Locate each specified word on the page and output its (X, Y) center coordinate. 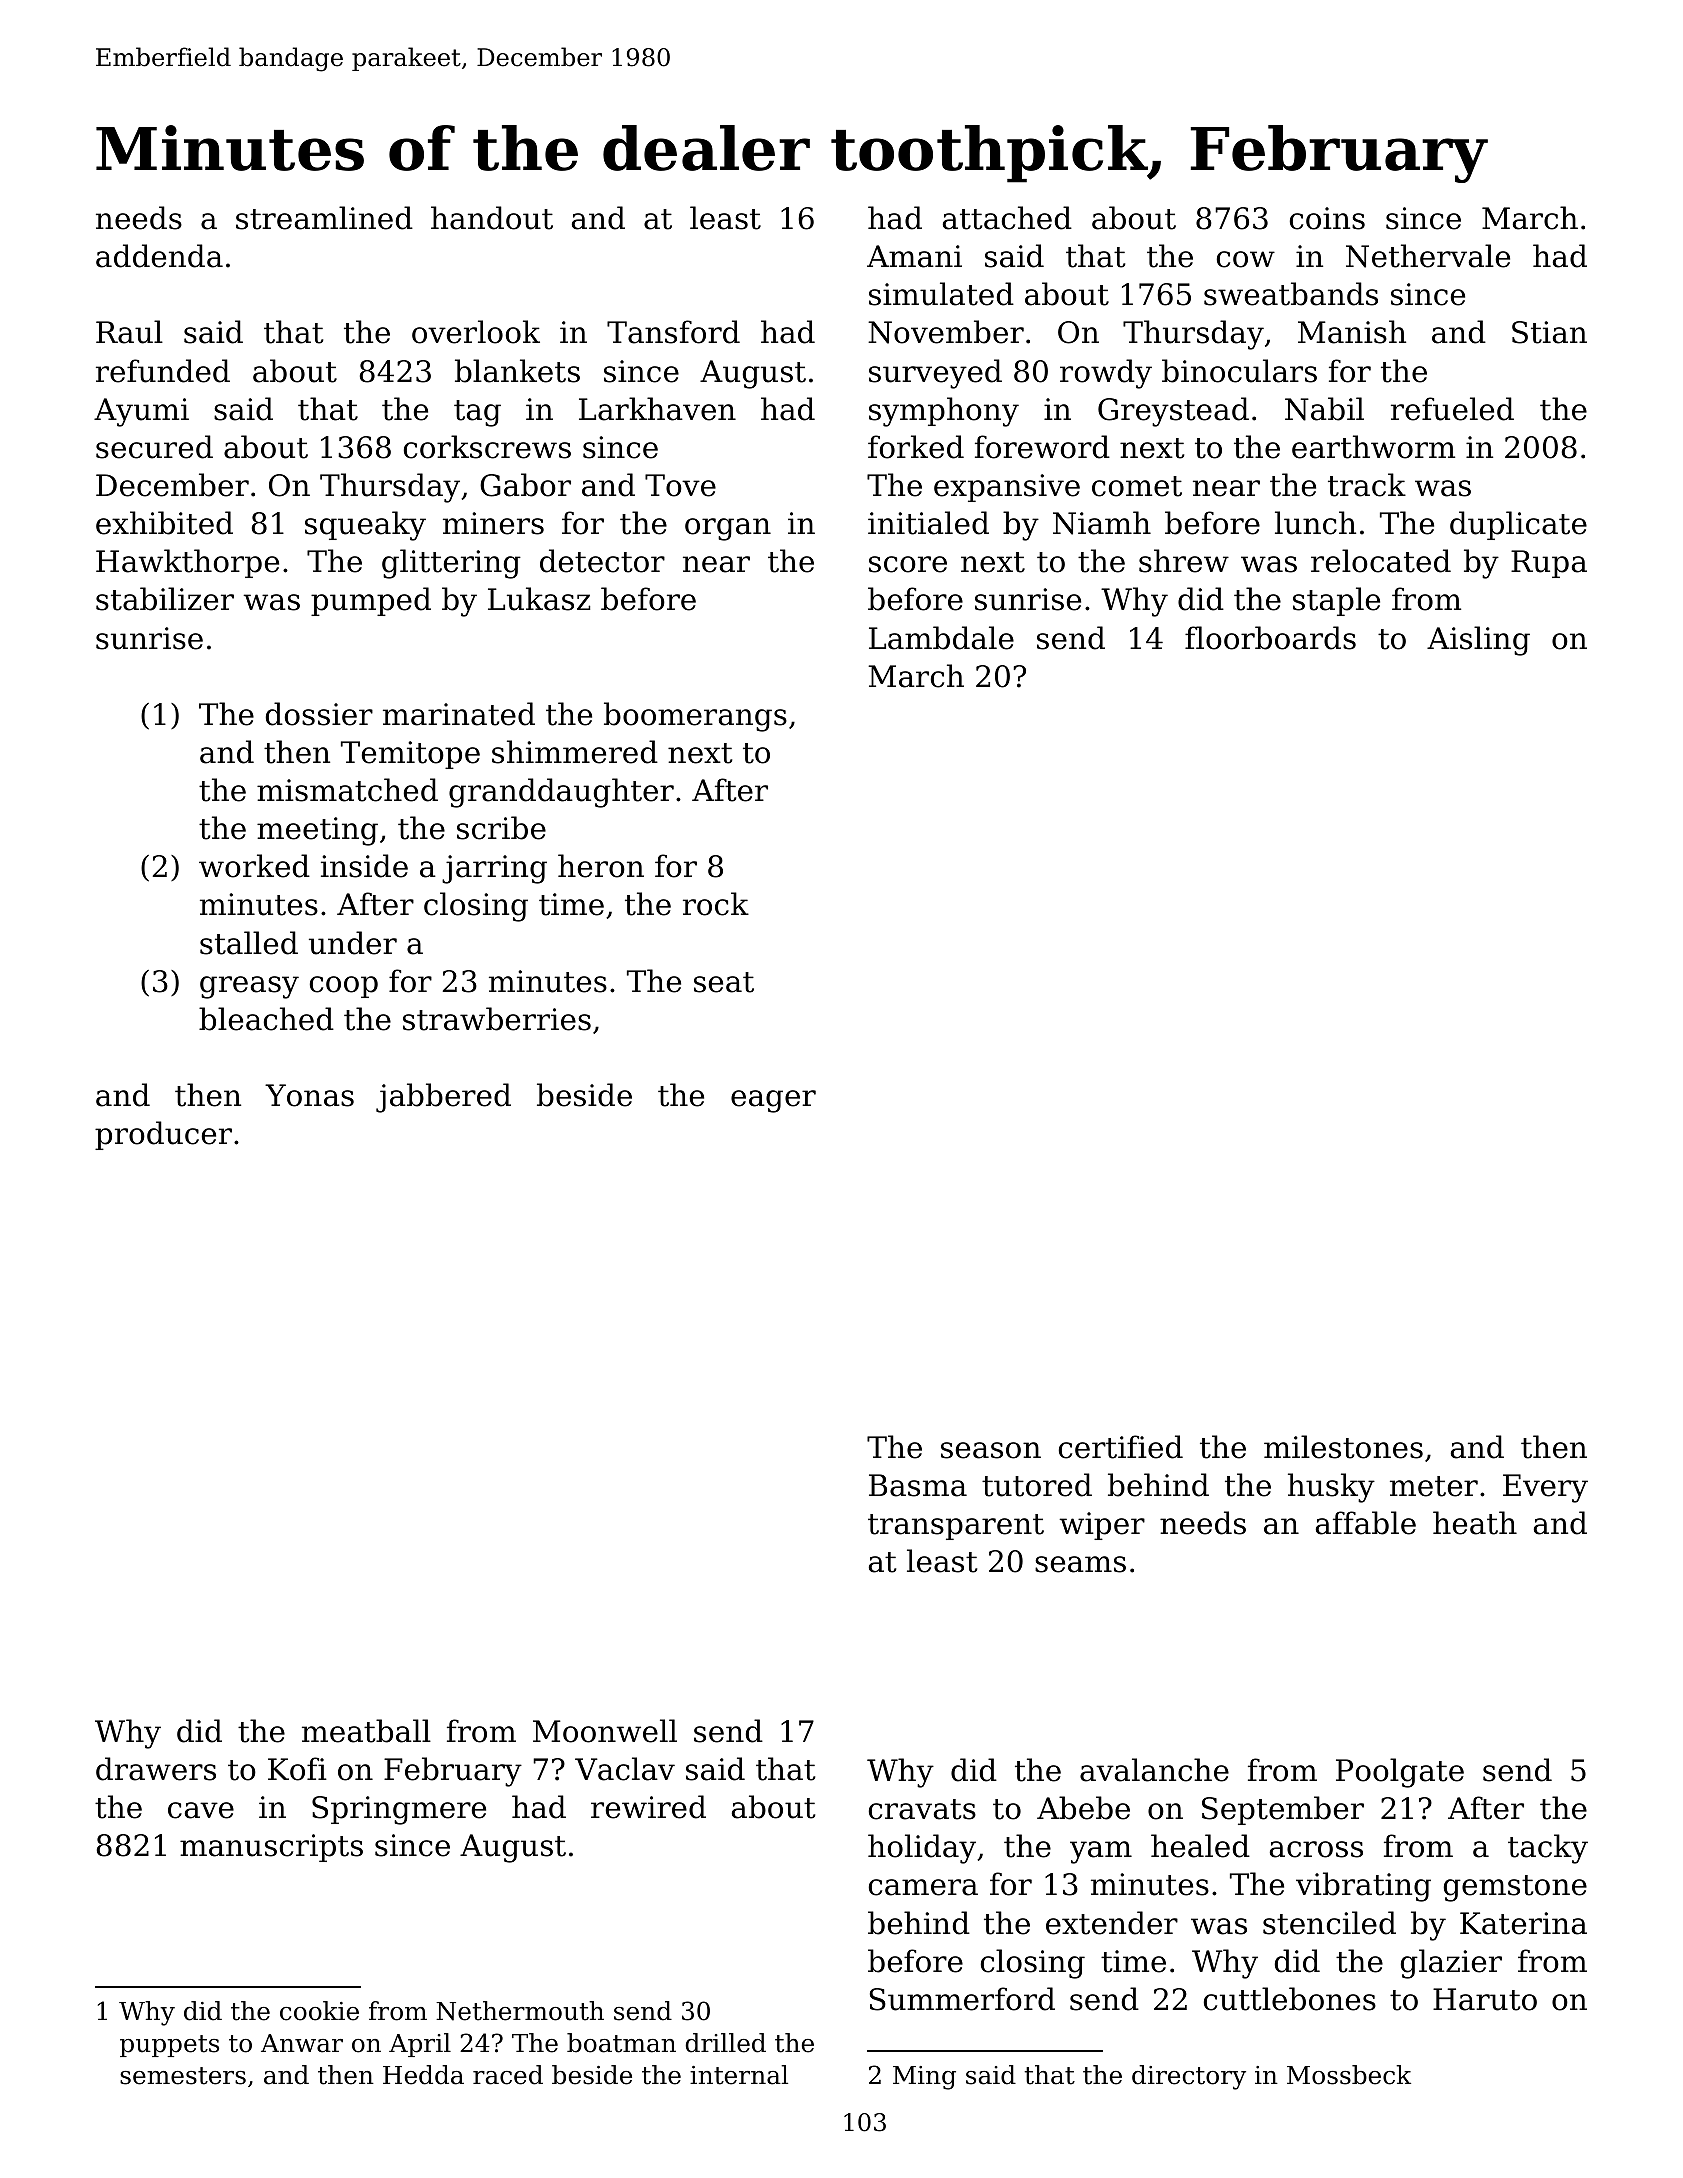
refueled (1452, 409)
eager (773, 1101)
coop (344, 987)
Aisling (1478, 641)
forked (916, 447)
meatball (366, 1731)
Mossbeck (1349, 2075)
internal (739, 2075)
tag (477, 413)
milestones (1343, 1447)
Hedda (423, 2075)
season (991, 1450)
